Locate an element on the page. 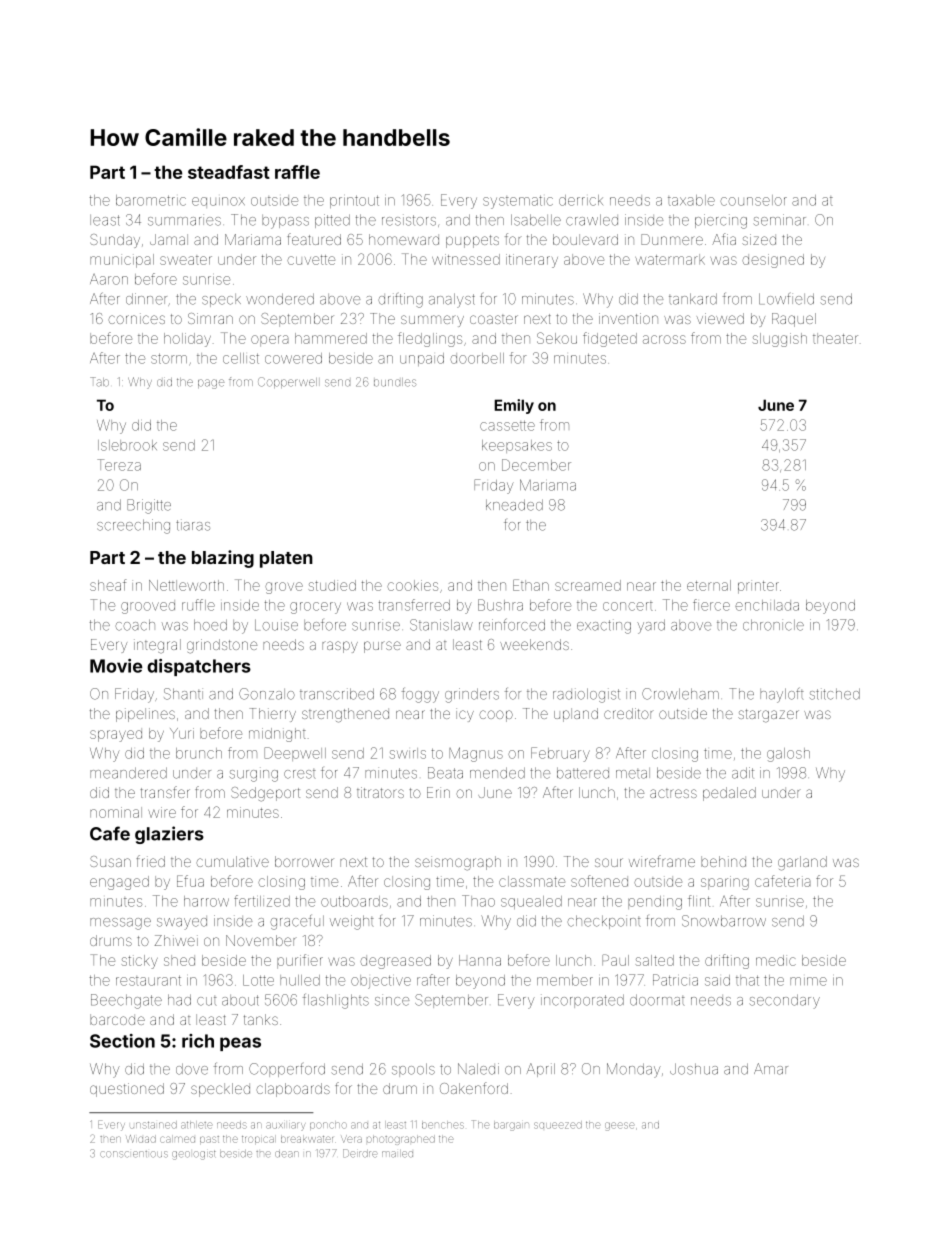 This document has height=1233, width=952. fried is located at coordinates (150, 861).
